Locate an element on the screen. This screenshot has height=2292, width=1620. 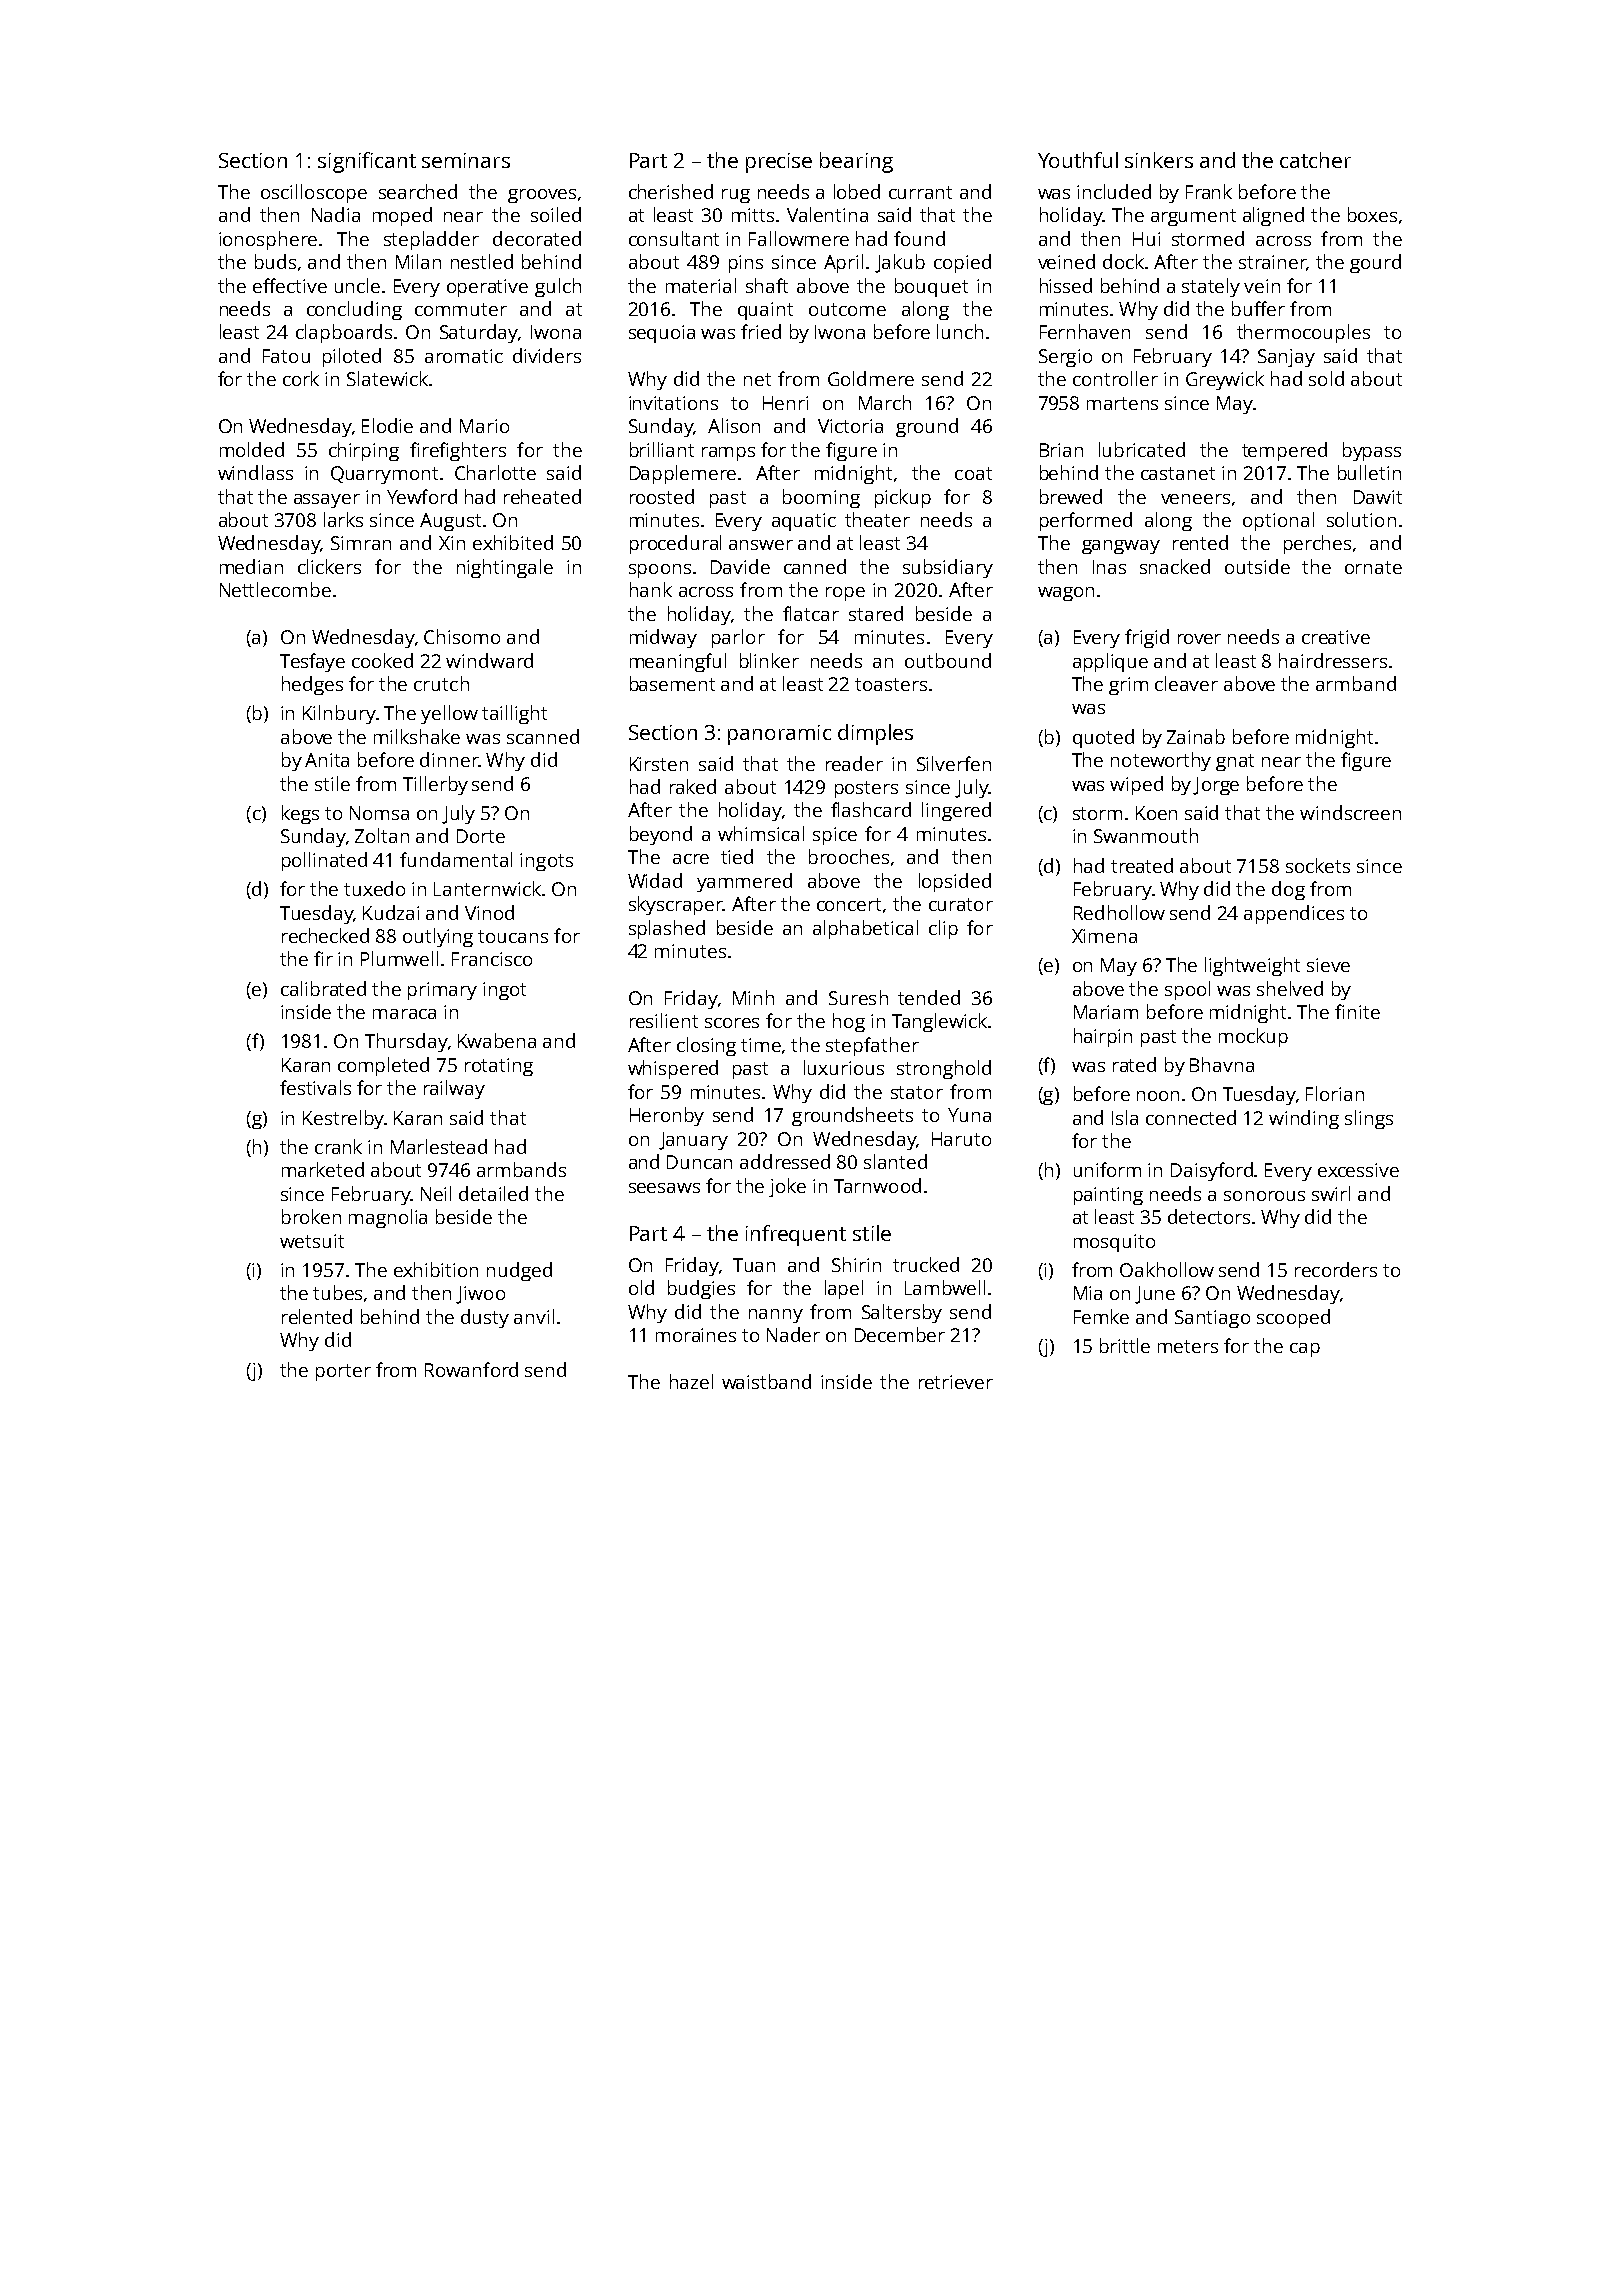
posters is located at coordinates (866, 789).
